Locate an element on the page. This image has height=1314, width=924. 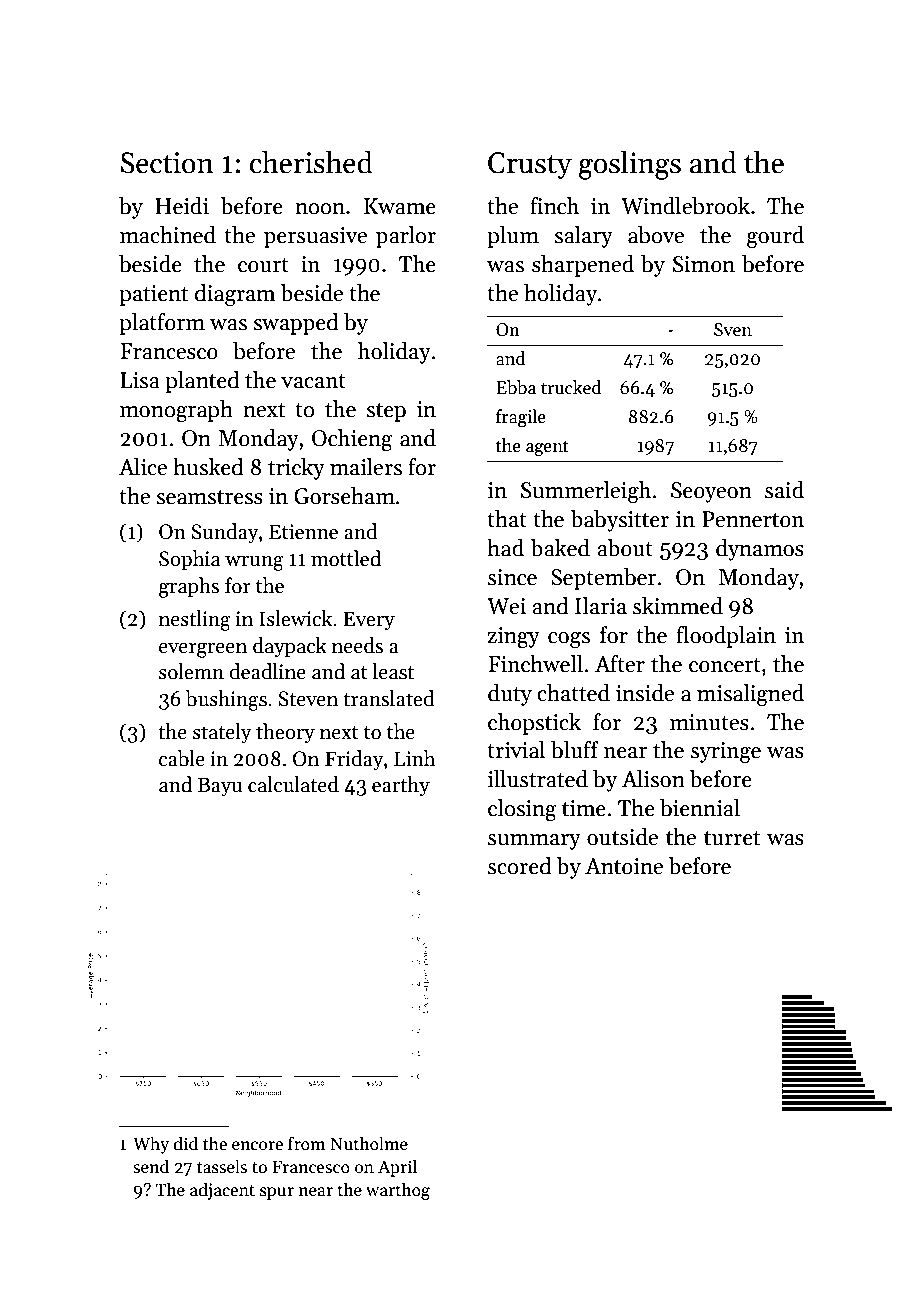
court is located at coordinates (263, 265).
